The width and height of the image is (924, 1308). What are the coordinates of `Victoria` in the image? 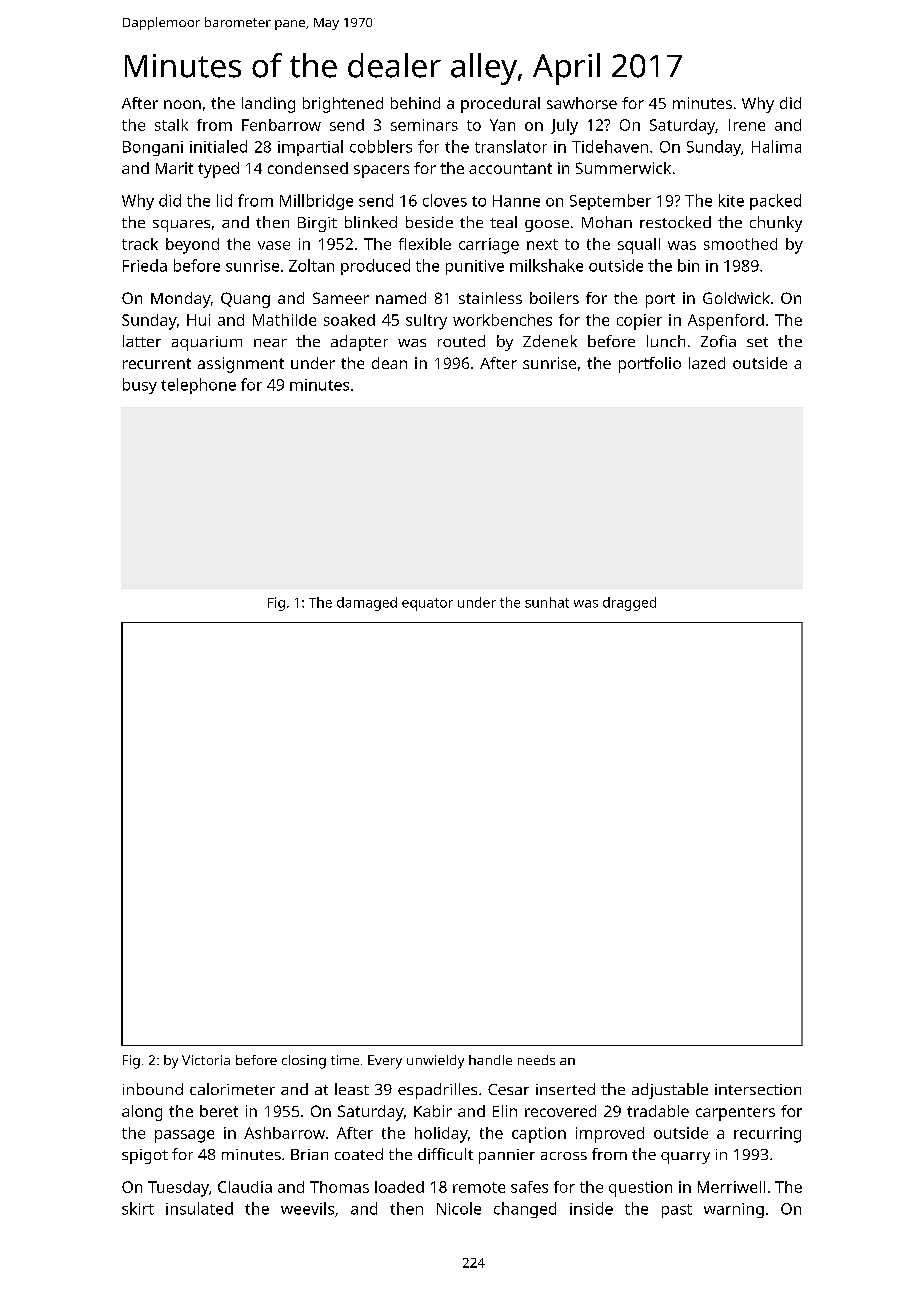 It's located at (206, 1060).
